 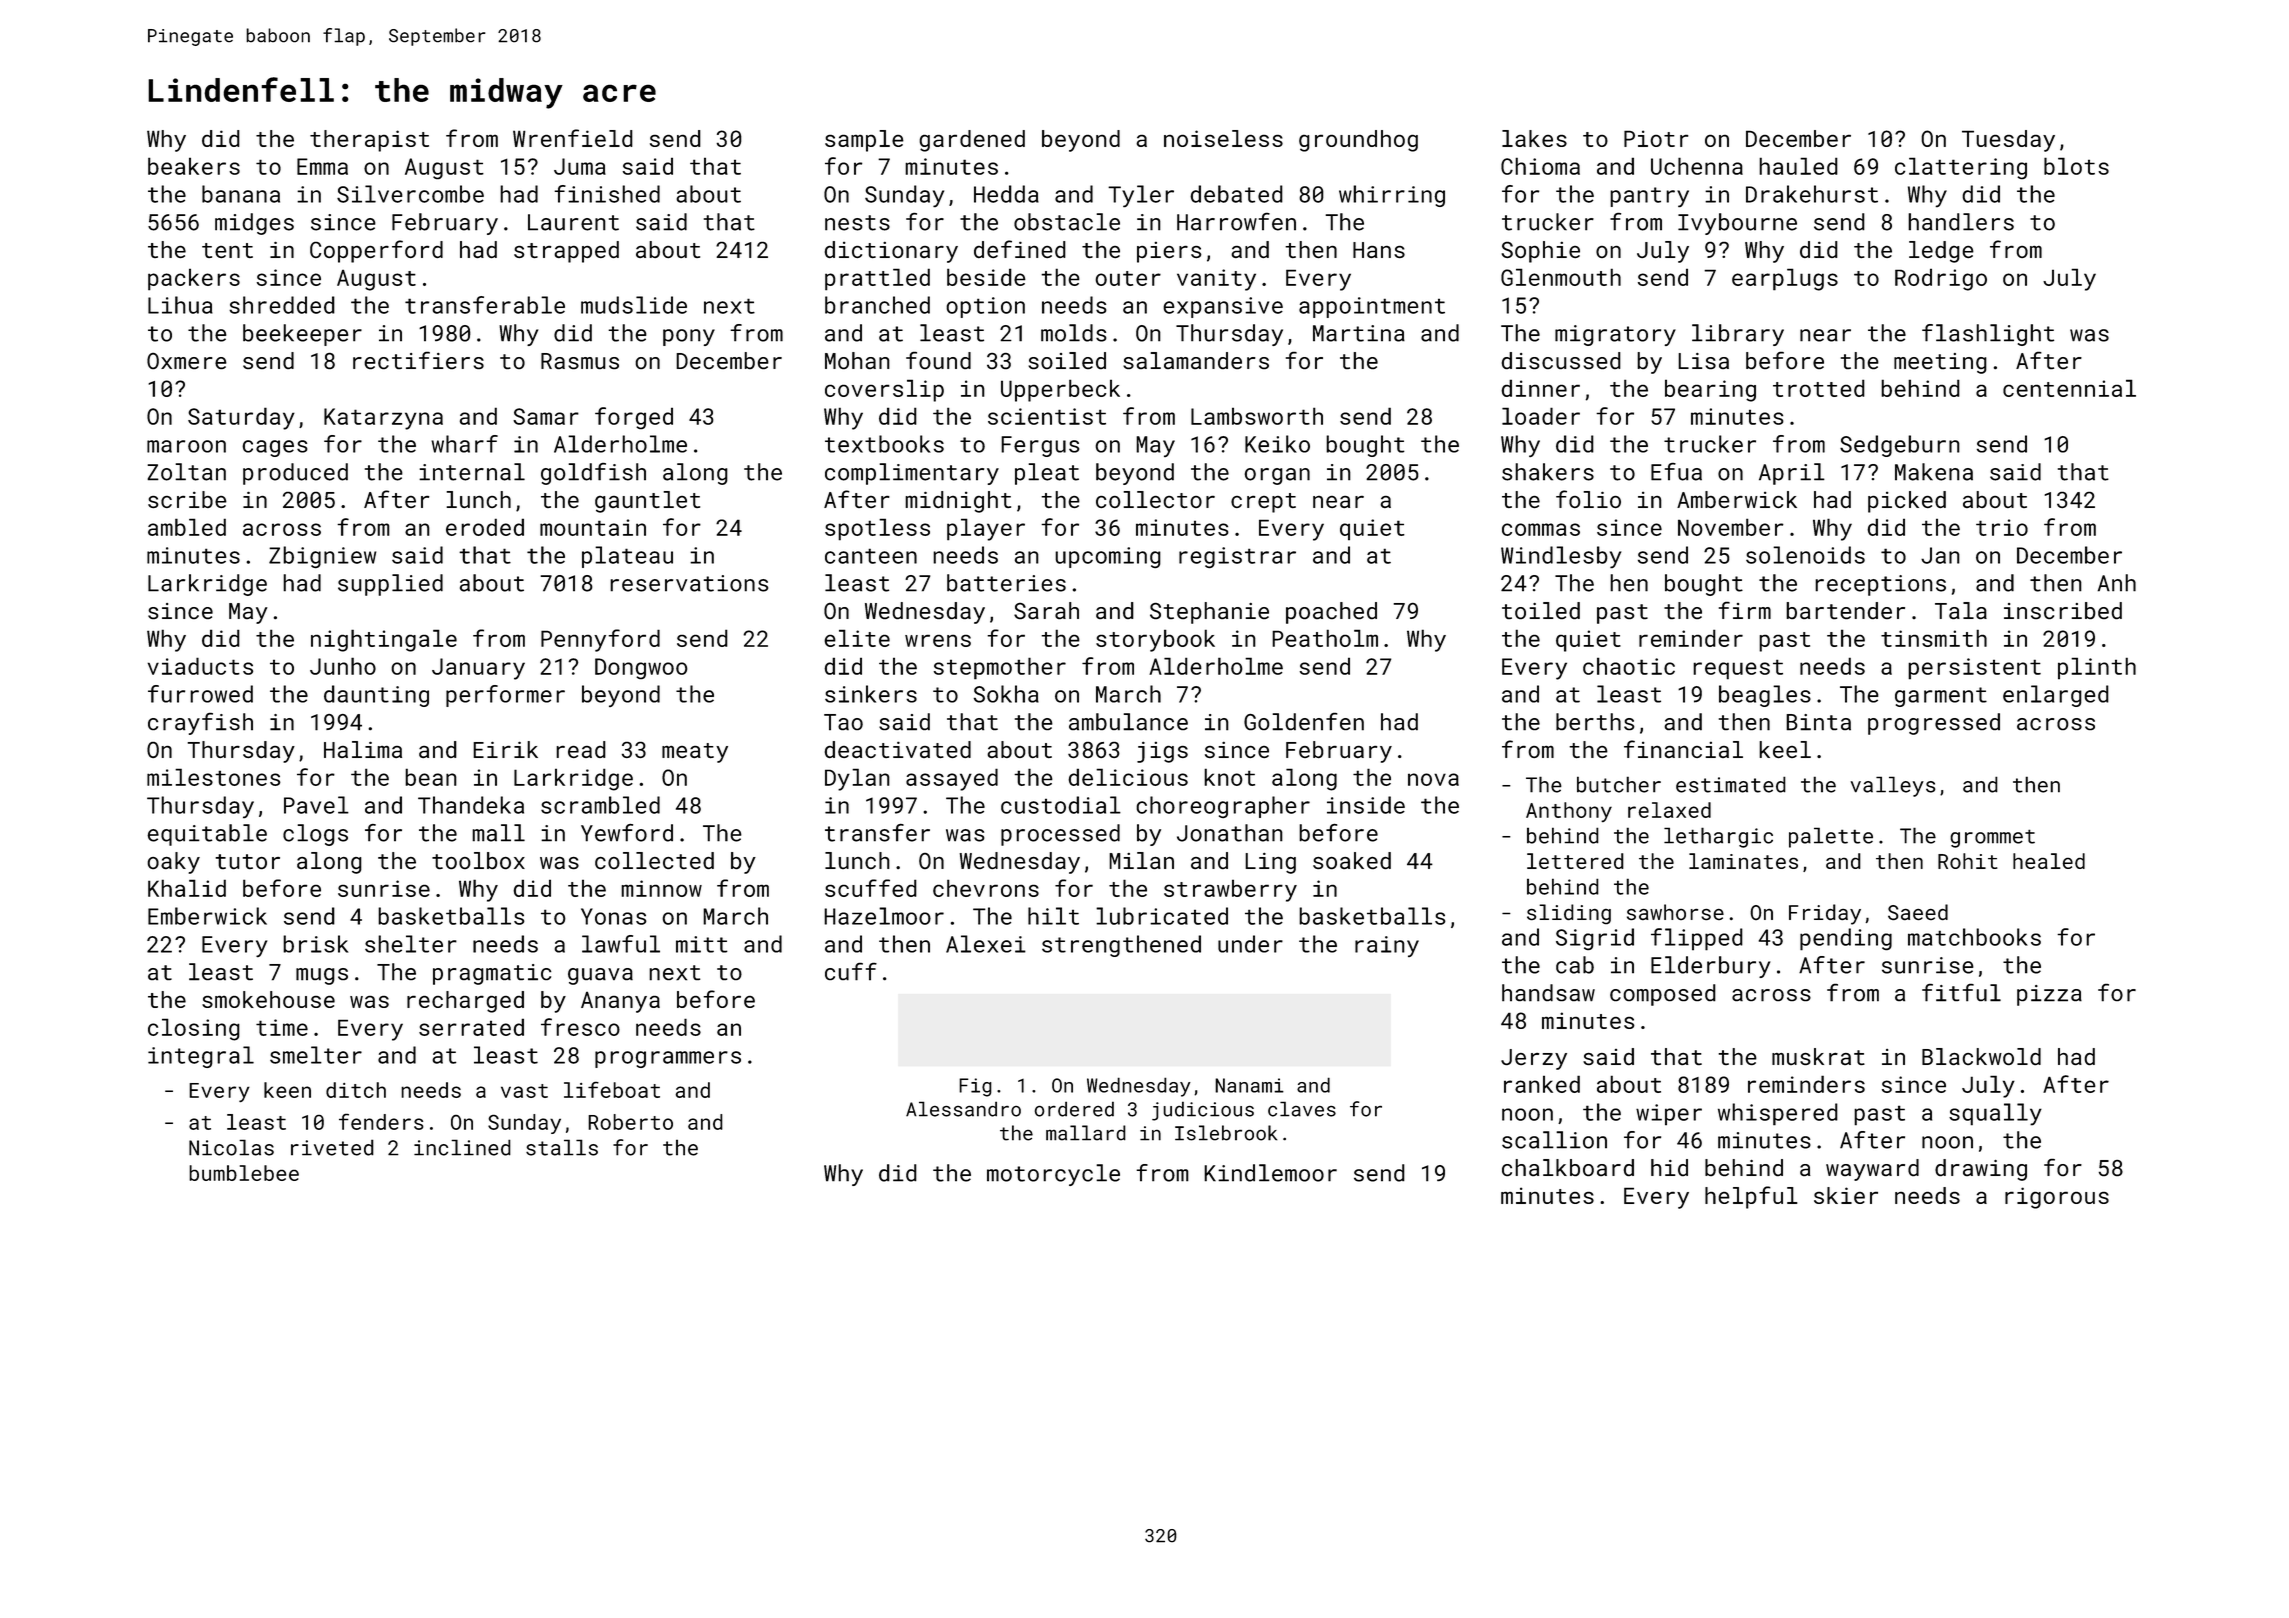 What do you see at coordinates (390, 585) in the page?
I see `supplied` at bounding box center [390, 585].
